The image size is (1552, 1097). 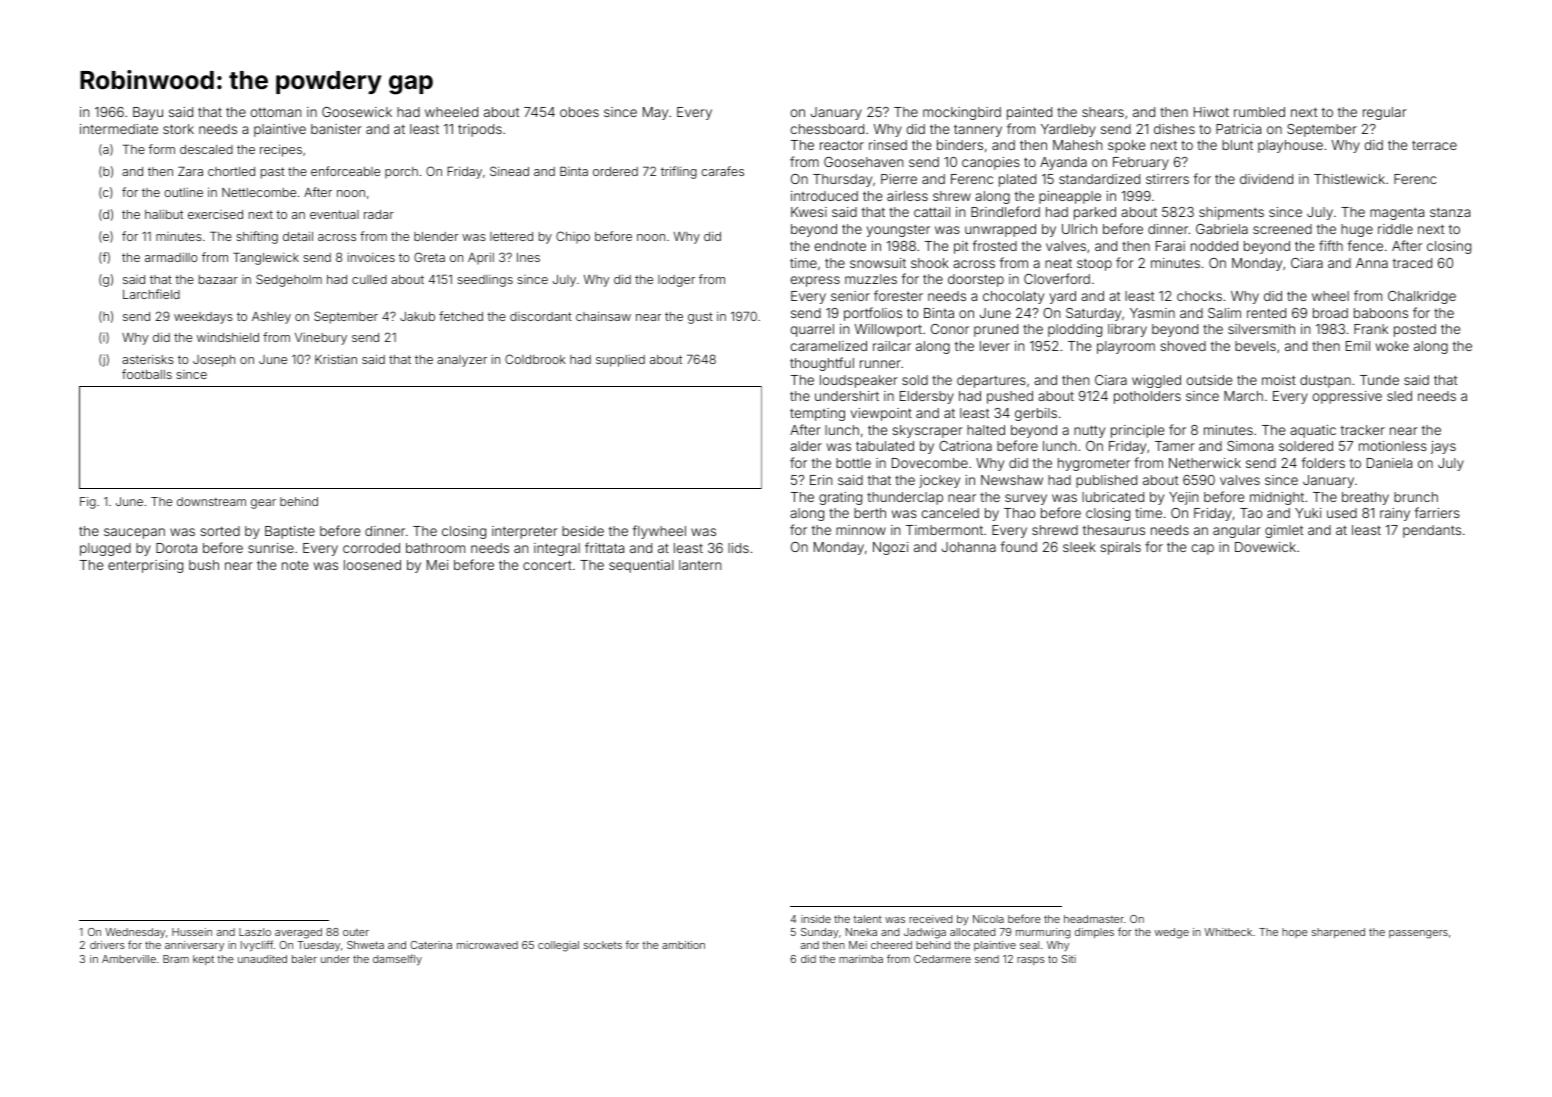 What do you see at coordinates (1222, 229) in the image?
I see `Gabriela` at bounding box center [1222, 229].
